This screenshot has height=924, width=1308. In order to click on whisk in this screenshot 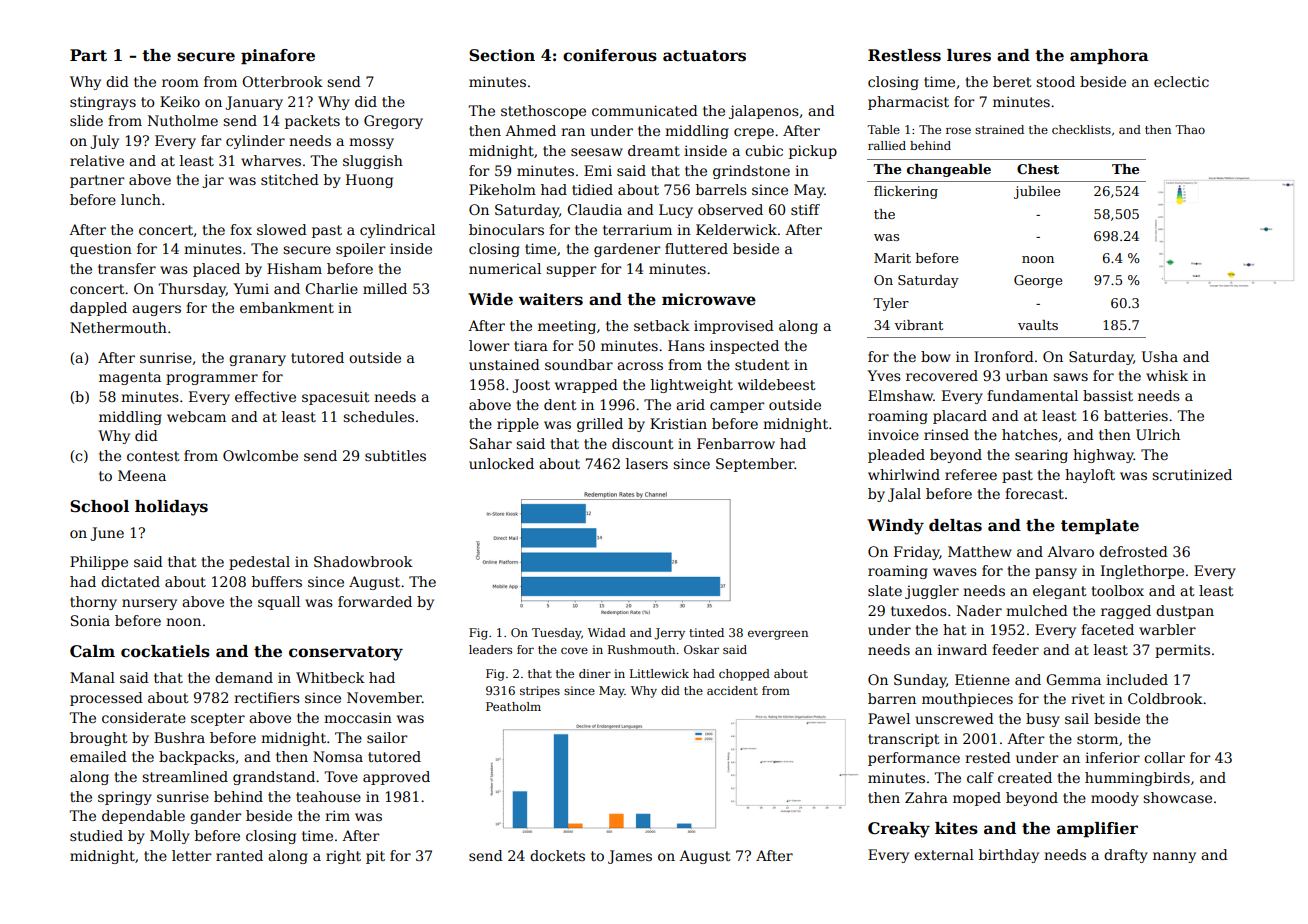, I will do `click(1167, 375)`.
